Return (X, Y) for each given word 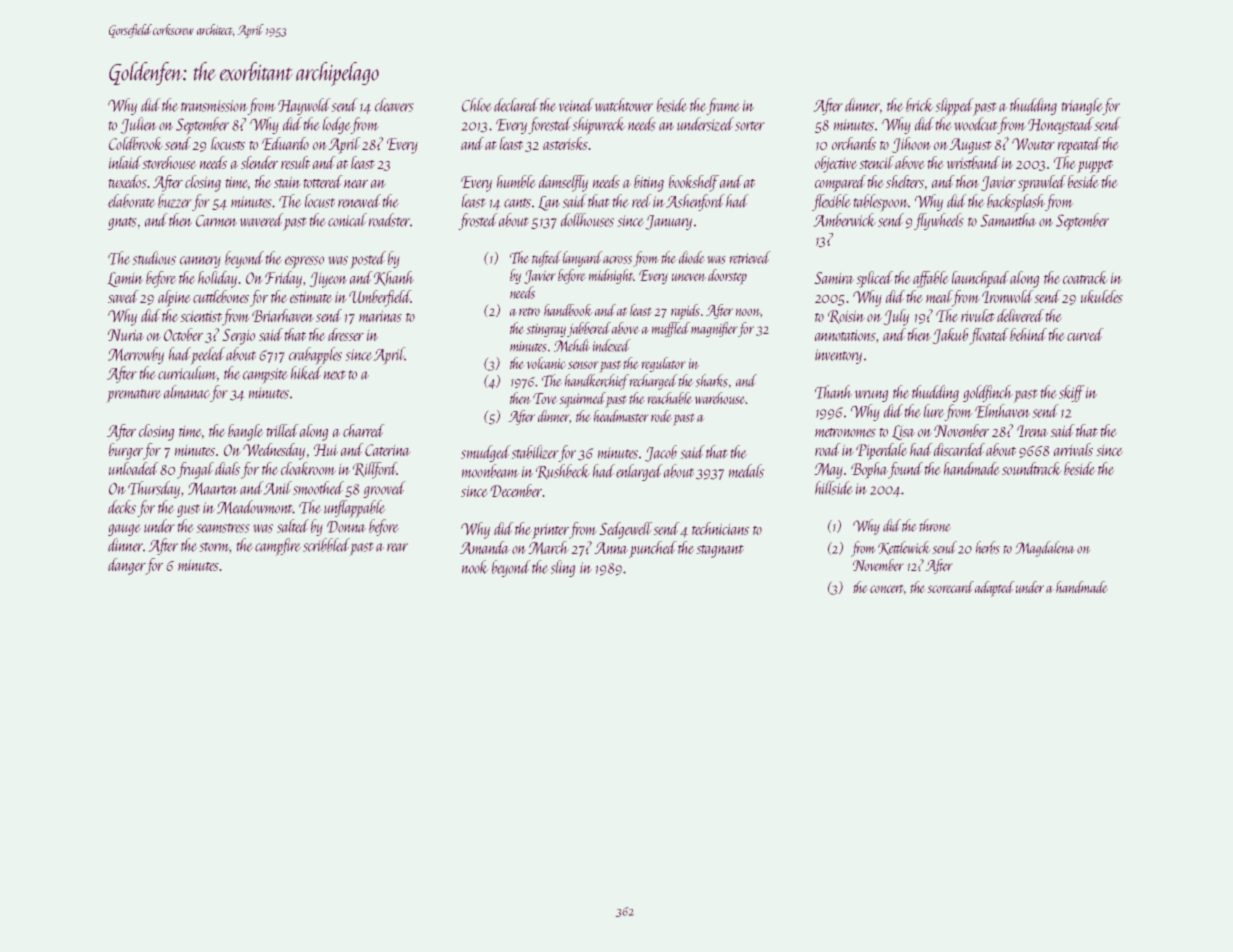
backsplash (1016, 202)
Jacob (661, 453)
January (669, 222)
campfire (278, 546)
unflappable (354, 508)
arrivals (1073, 449)
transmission (214, 106)
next (334, 375)
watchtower (624, 105)
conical (347, 219)
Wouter (1033, 144)
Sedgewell (626, 530)
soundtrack (1031, 468)
